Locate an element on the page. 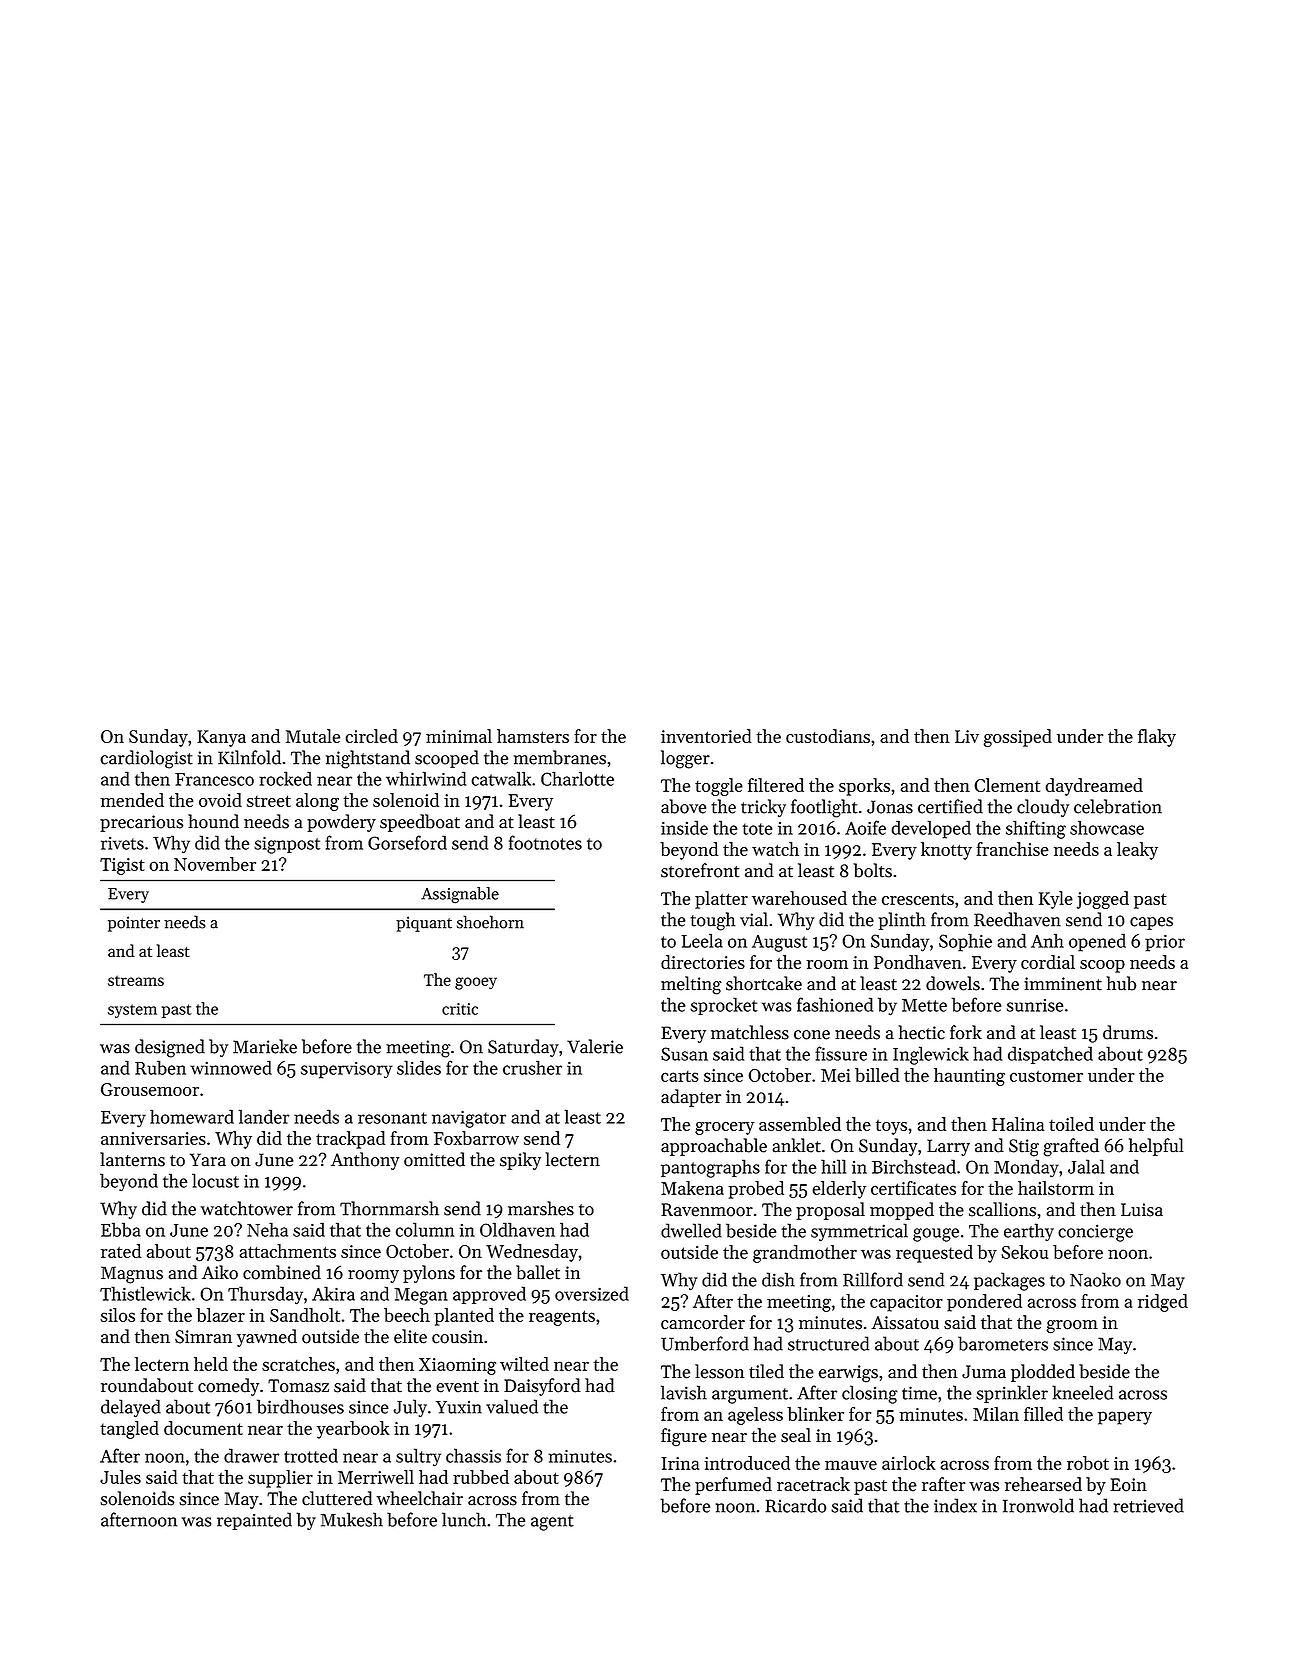  Liv is located at coordinates (967, 736).
